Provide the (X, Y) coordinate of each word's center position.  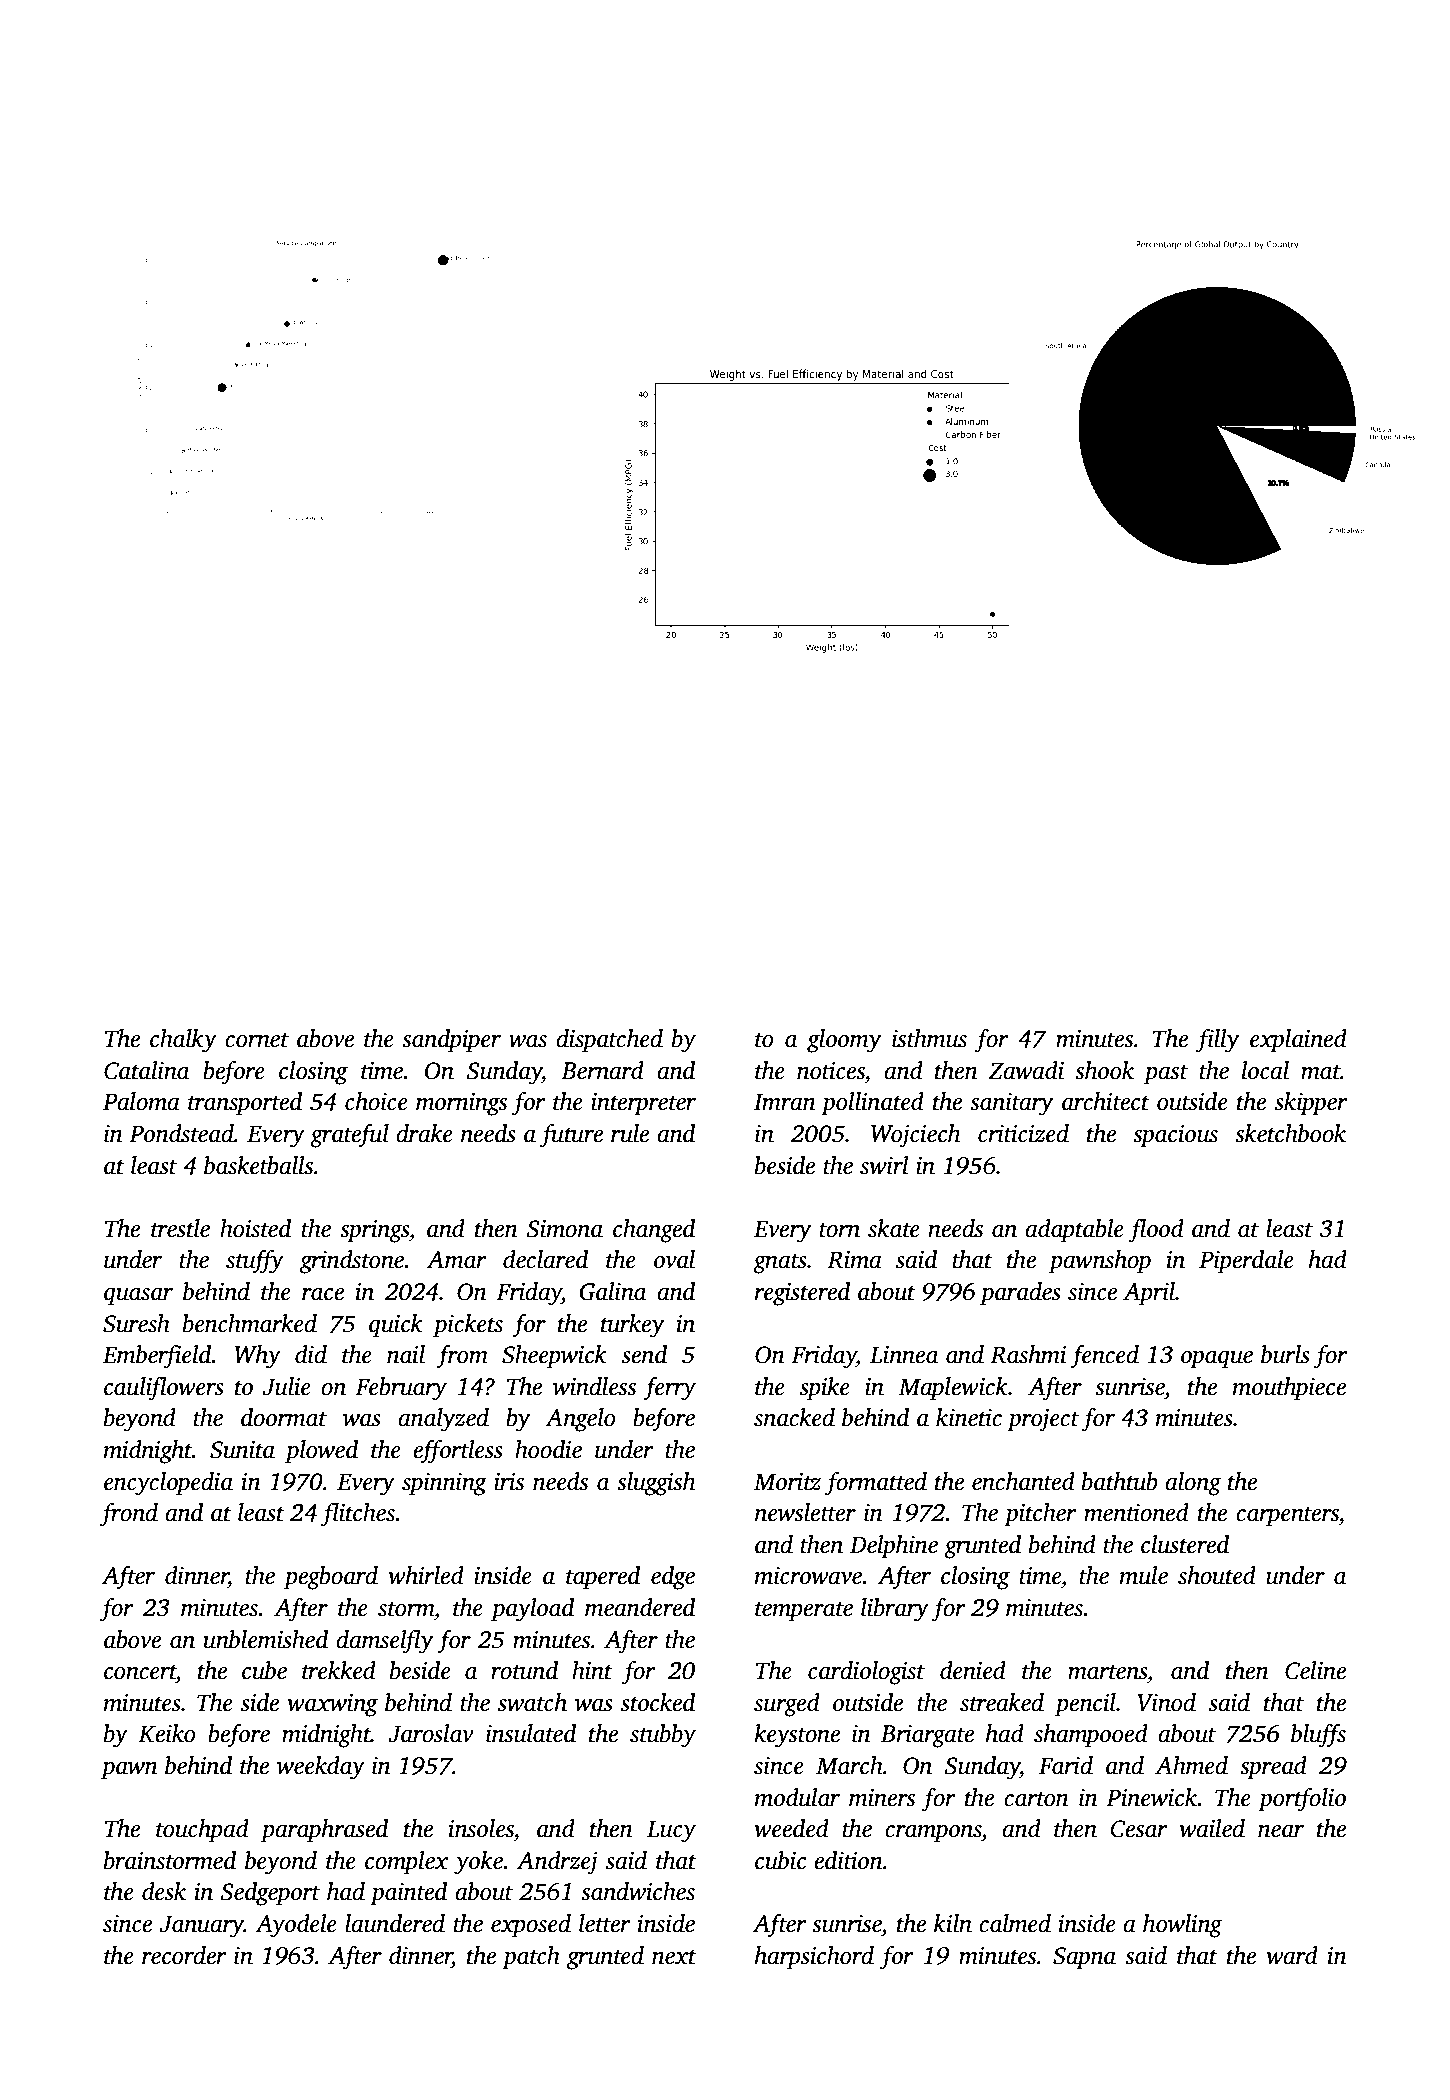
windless (594, 1386)
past (1166, 1075)
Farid (1066, 1765)
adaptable (1074, 1231)
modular (797, 1797)
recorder (184, 1955)
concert (140, 1672)
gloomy (844, 1041)
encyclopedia (168, 1484)
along (1193, 1484)
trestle (180, 1228)
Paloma (141, 1101)
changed (654, 1231)
